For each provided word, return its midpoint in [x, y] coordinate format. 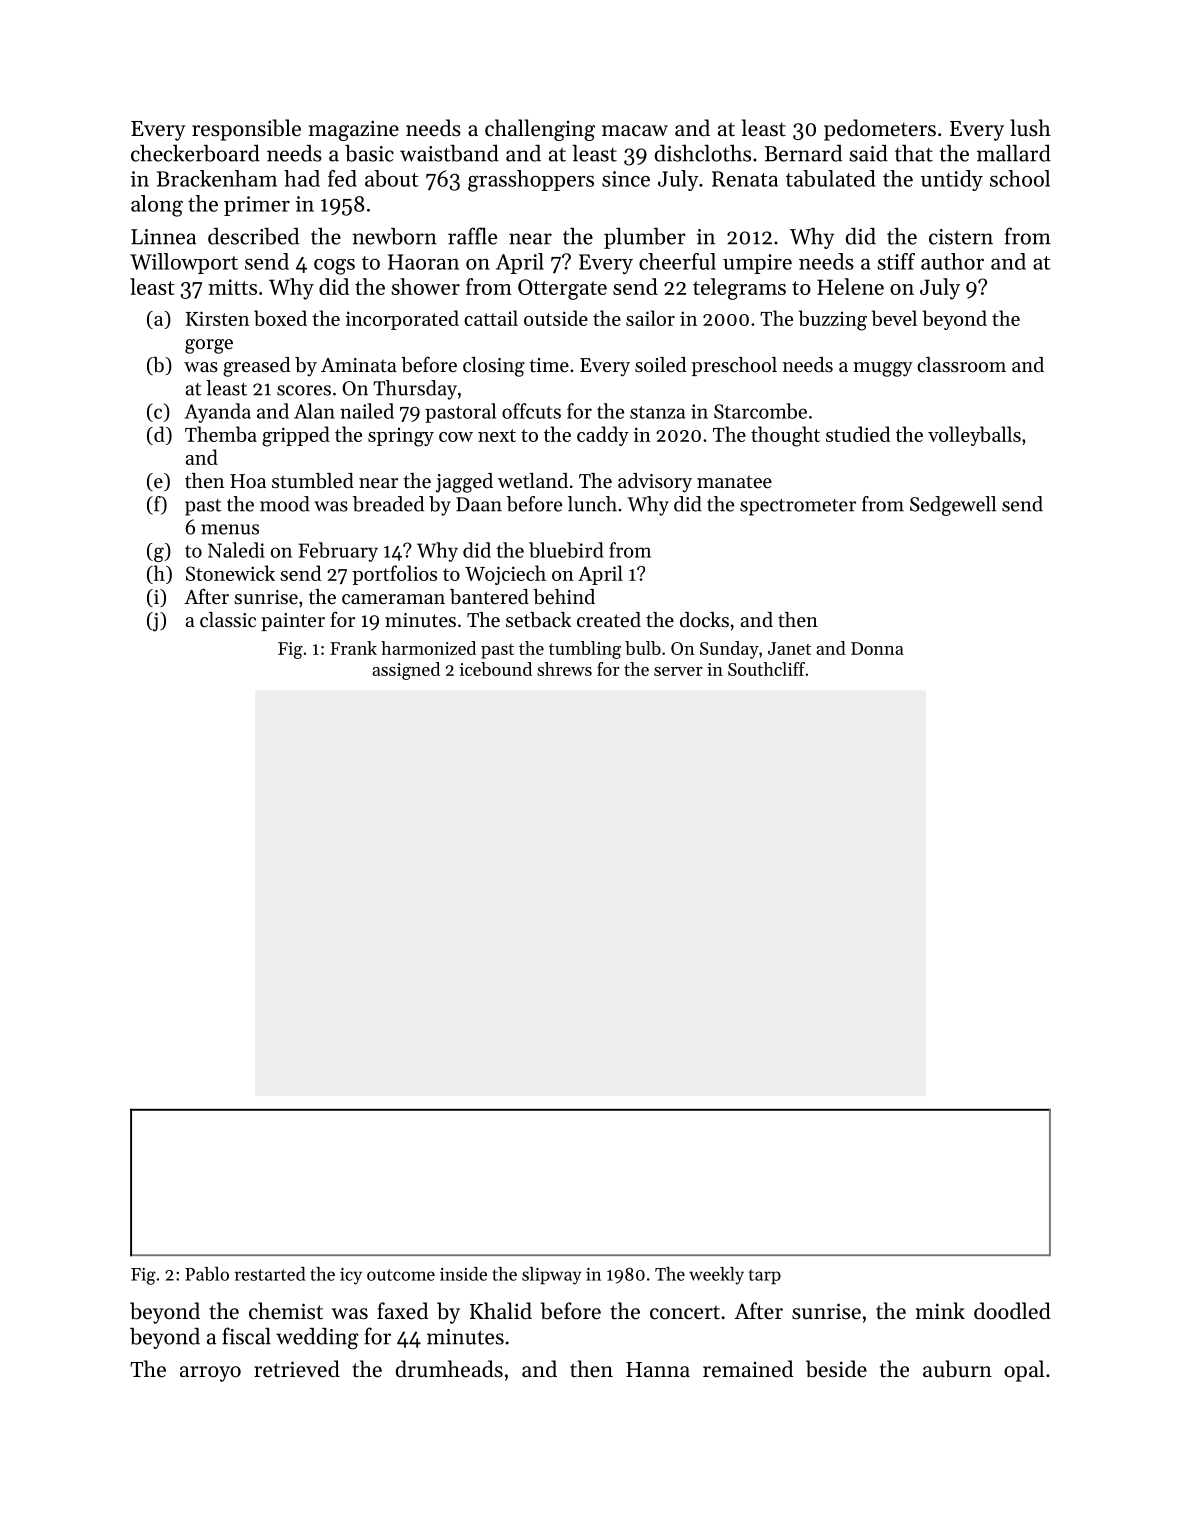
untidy [952, 180]
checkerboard [195, 153]
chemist [286, 1311]
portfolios [394, 575]
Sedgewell [953, 506]
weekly [716, 1276]
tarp [765, 1277]
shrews [564, 669]
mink [940, 1310]
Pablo [207, 1274]
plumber [645, 238]
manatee [734, 482]
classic [228, 620]
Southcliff [766, 669]
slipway [552, 1276]
